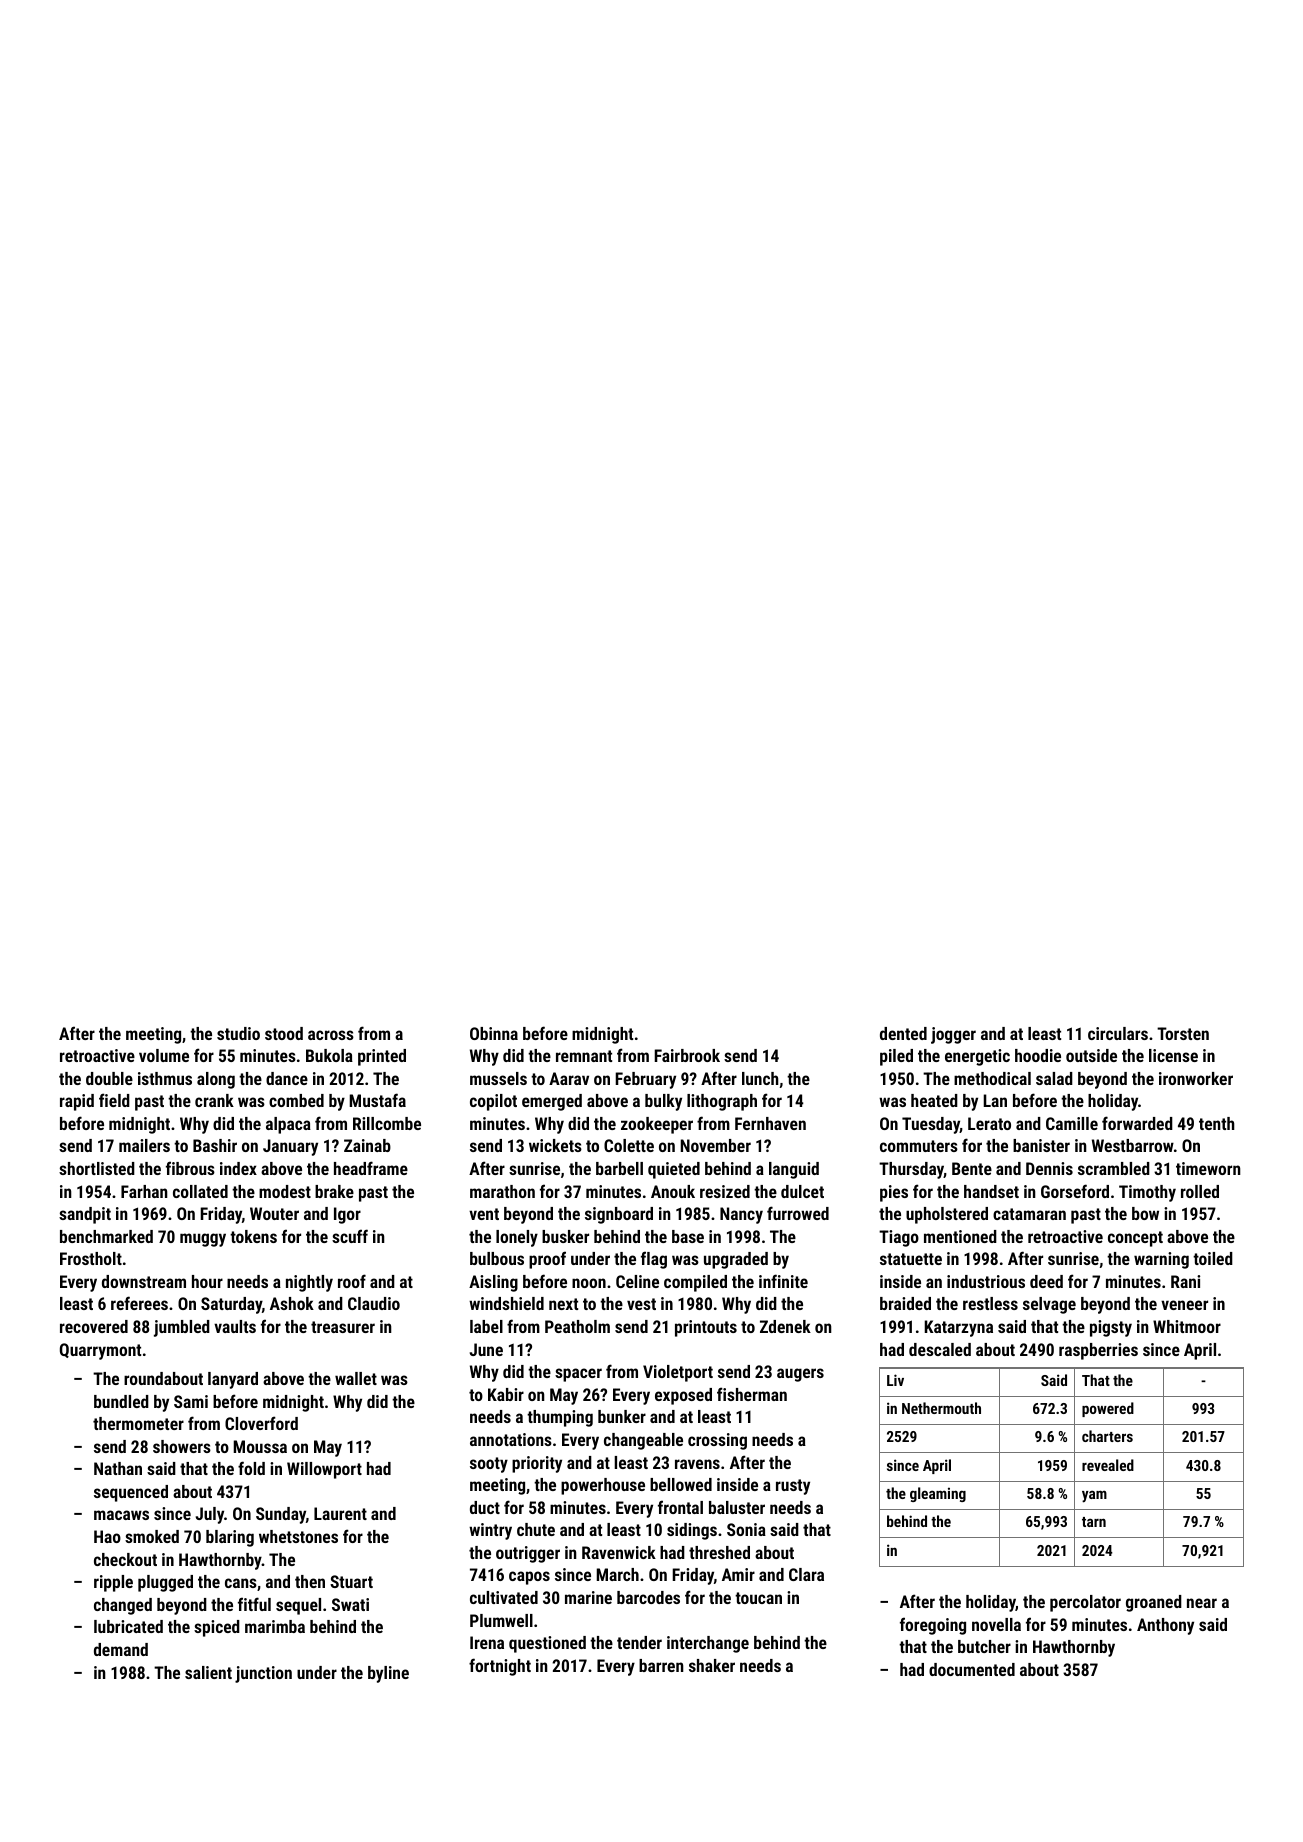 Image resolution: width=1303 pixels, height=1842 pixels. Describe the element at coordinates (989, 1123) in the document. I see `Lerato` at that location.
